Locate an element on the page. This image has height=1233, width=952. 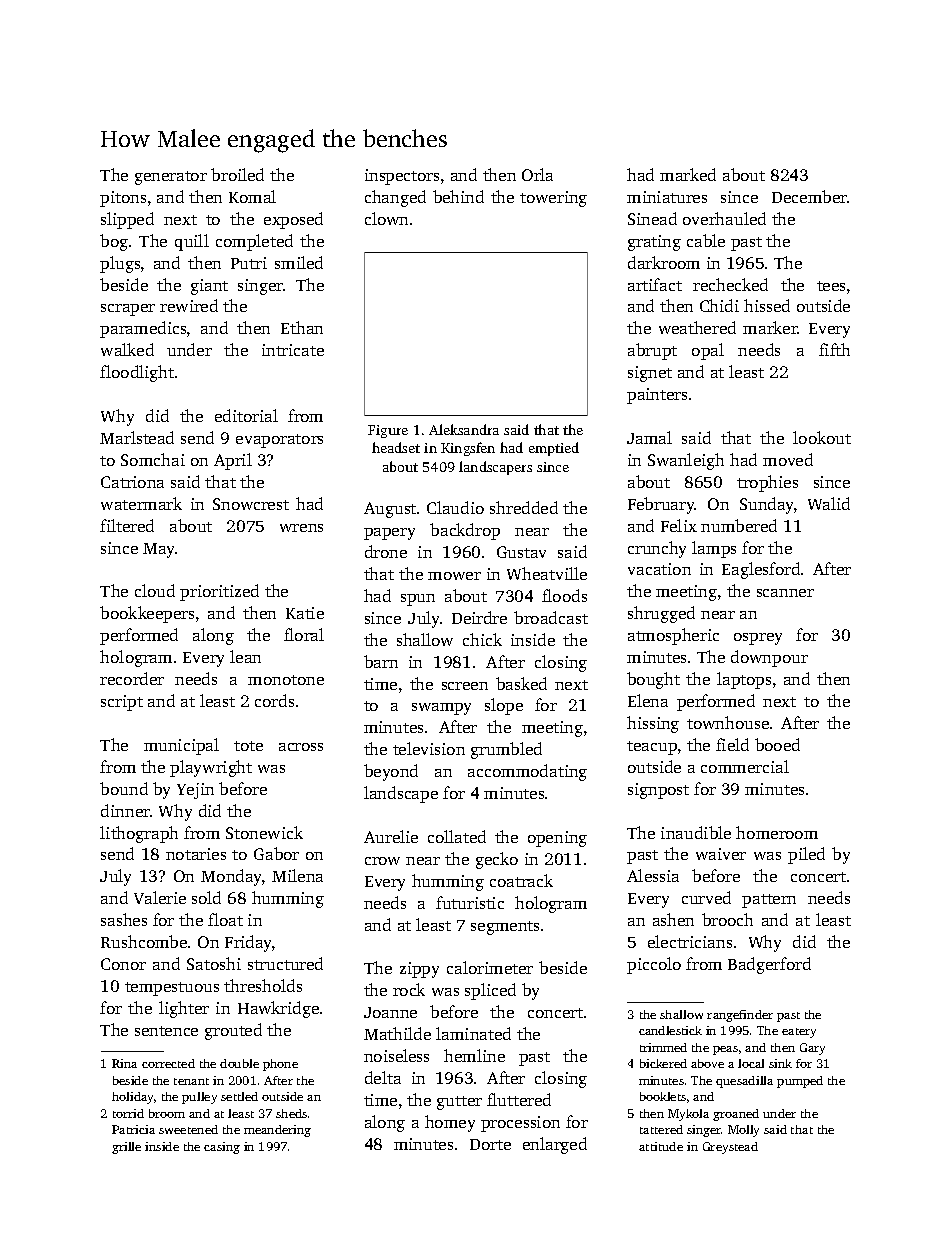
municipal is located at coordinates (181, 746).
